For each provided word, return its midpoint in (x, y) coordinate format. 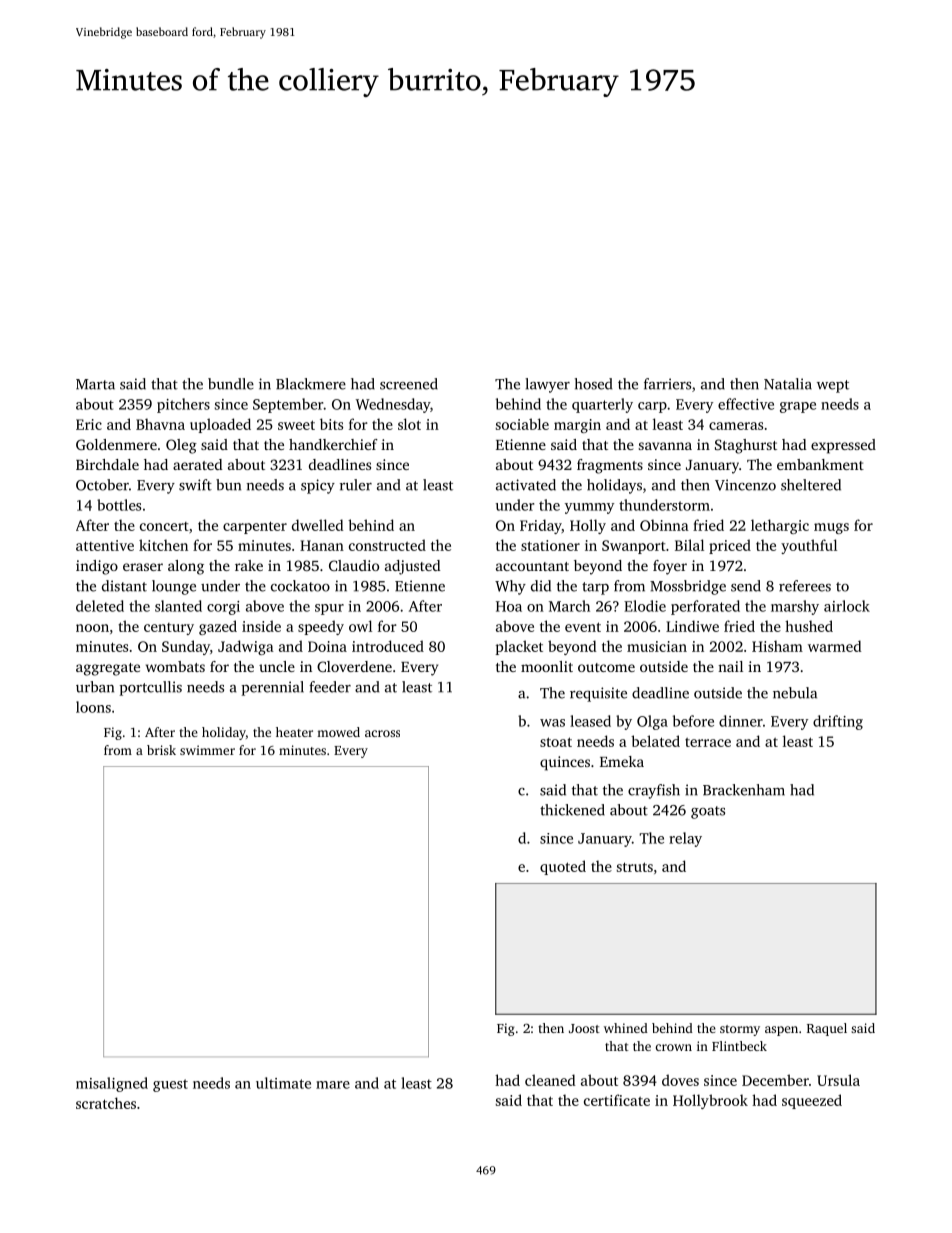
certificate (617, 1100)
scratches (106, 1103)
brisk (161, 750)
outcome (606, 667)
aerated (197, 464)
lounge (174, 587)
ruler (356, 485)
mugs (831, 528)
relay (685, 839)
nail (730, 666)
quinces (565, 763)
